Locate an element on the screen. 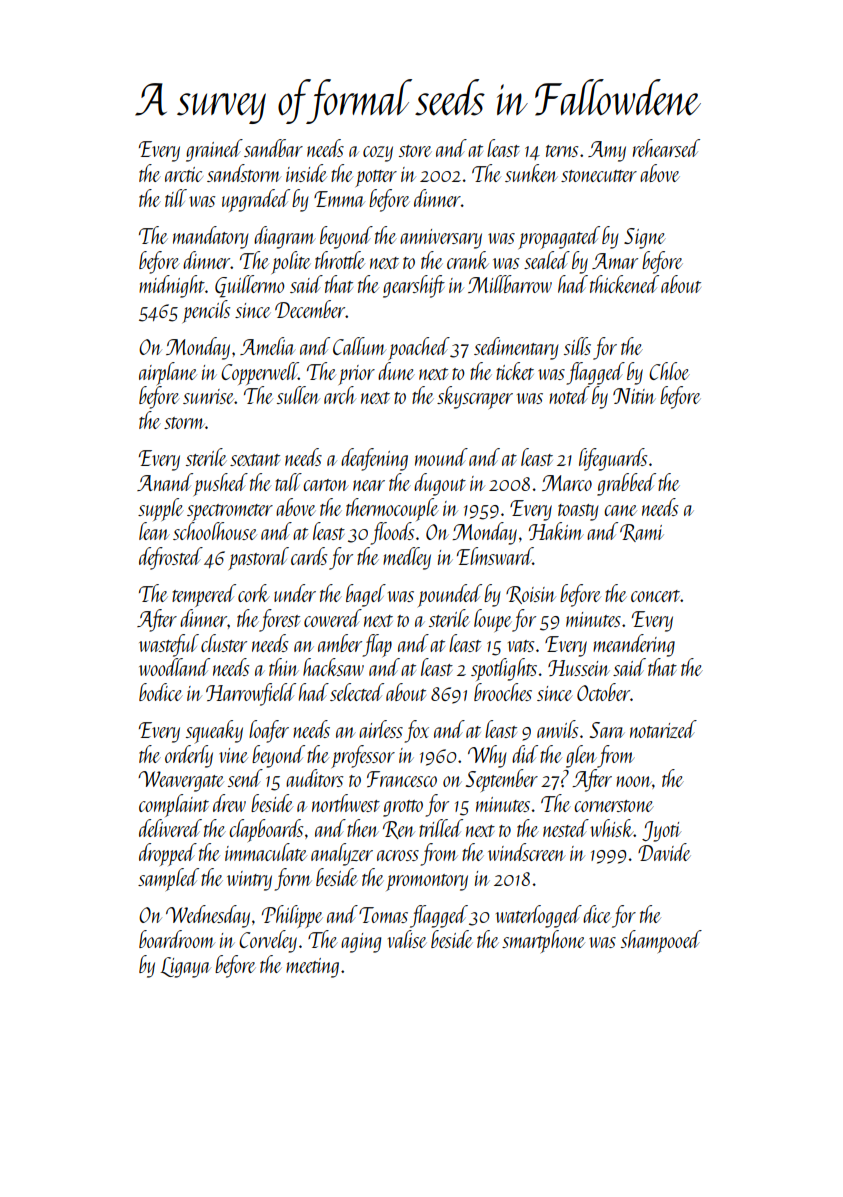  terns is located at coordinates (562, 151).
